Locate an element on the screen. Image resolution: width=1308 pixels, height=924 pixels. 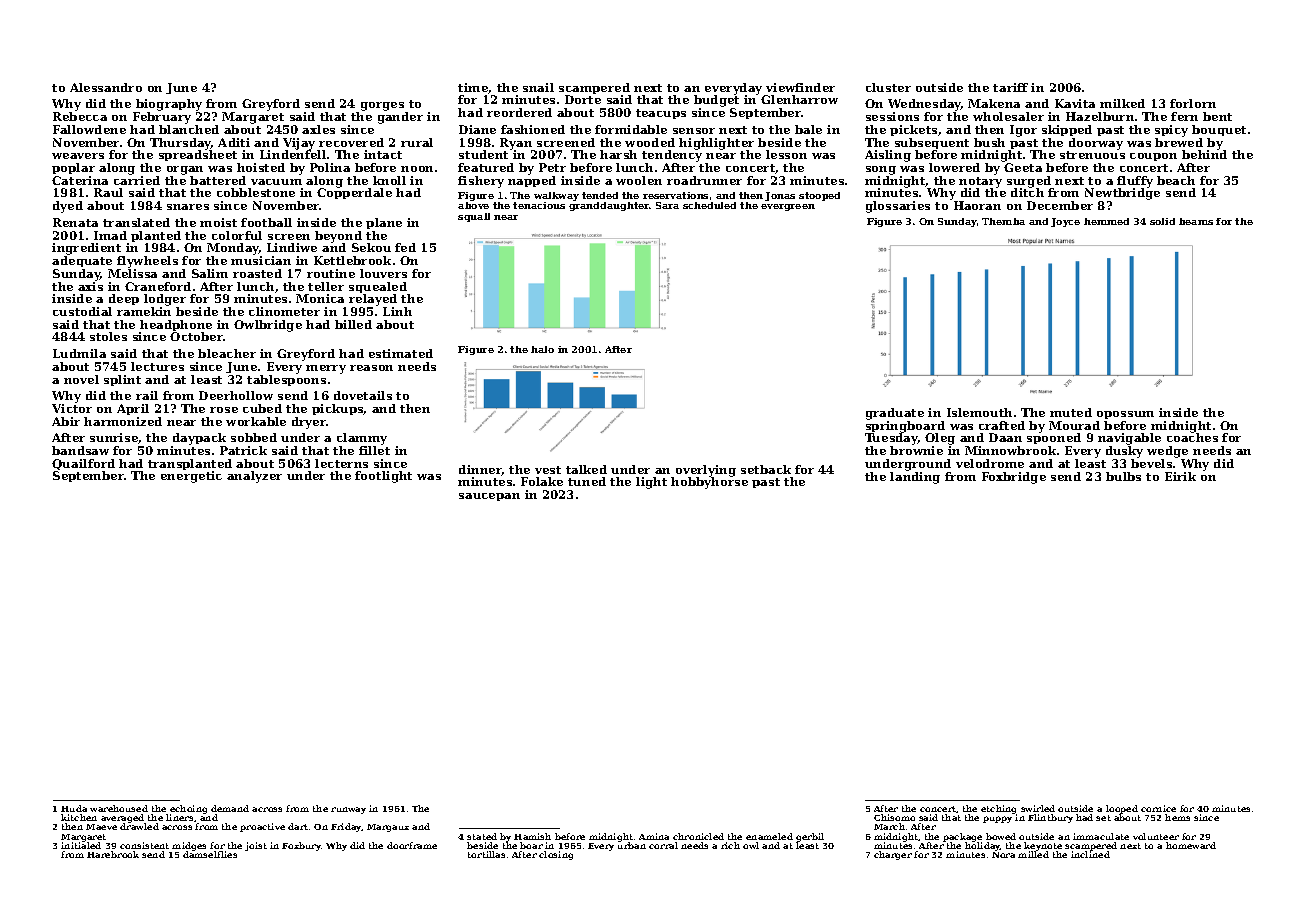
cornice is located at coordinates (1158, 808).
